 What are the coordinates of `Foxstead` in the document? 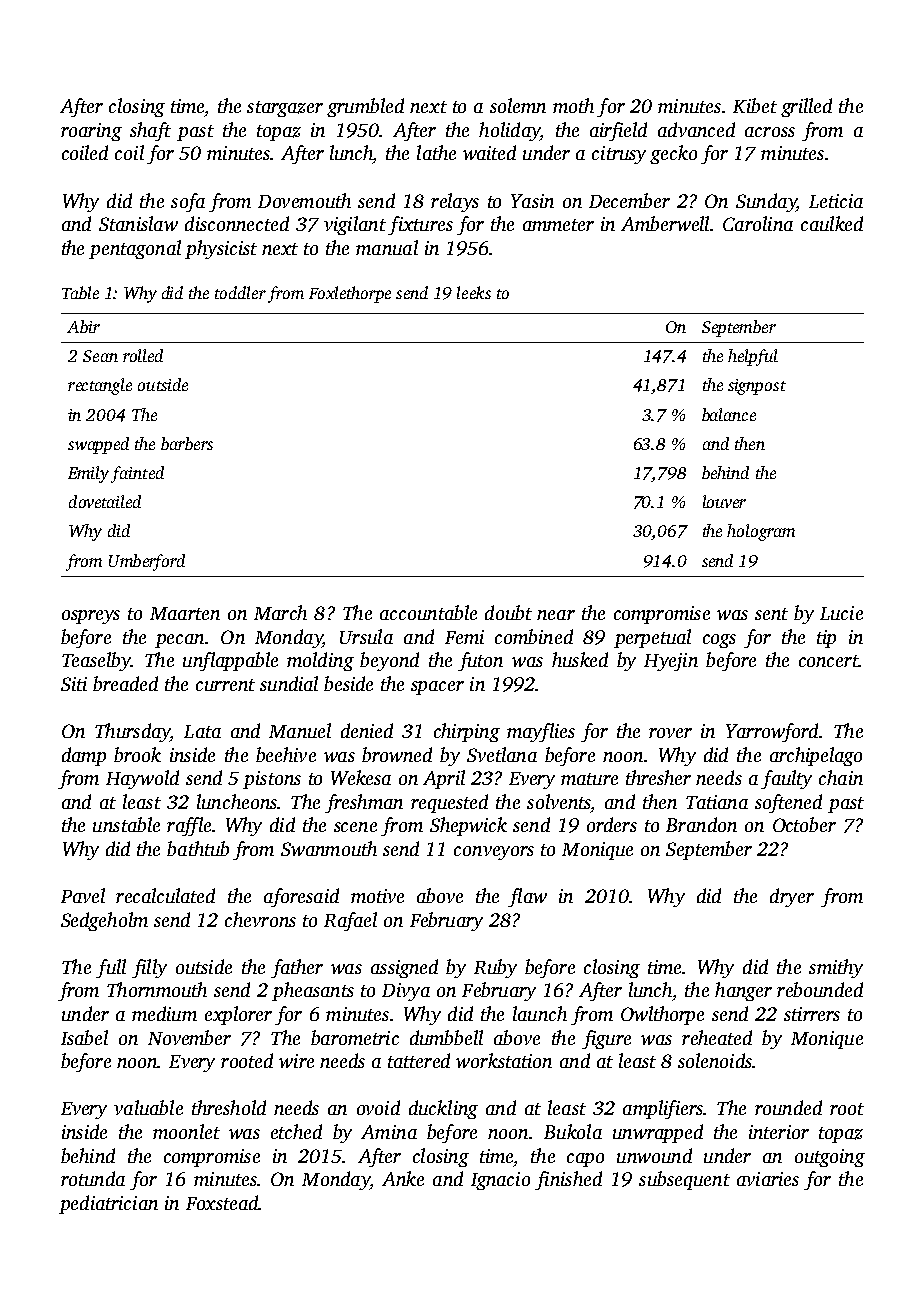 It's located at (222, 1202).
